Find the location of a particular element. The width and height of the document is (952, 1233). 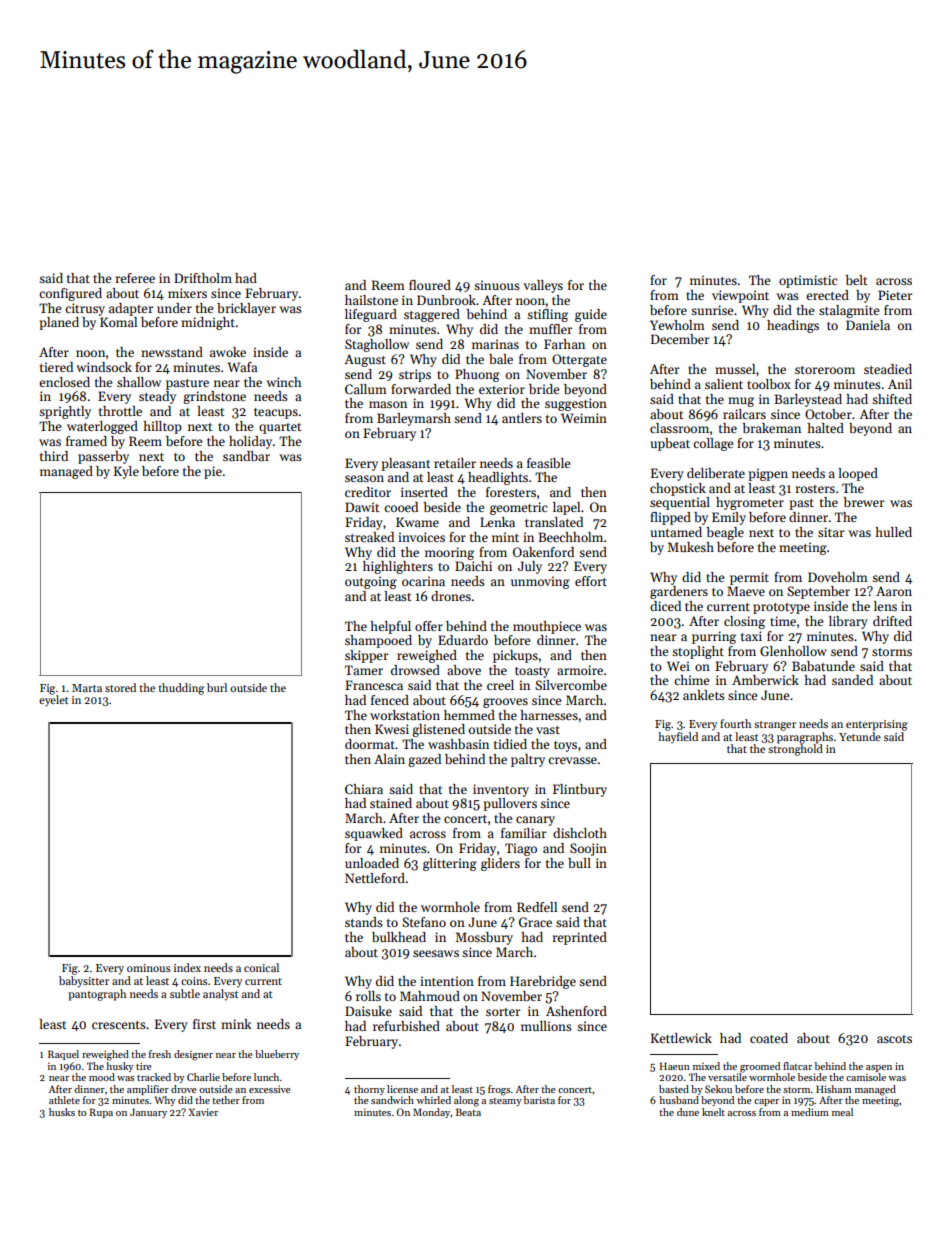

squawked is located at coordinates (374, 834).
